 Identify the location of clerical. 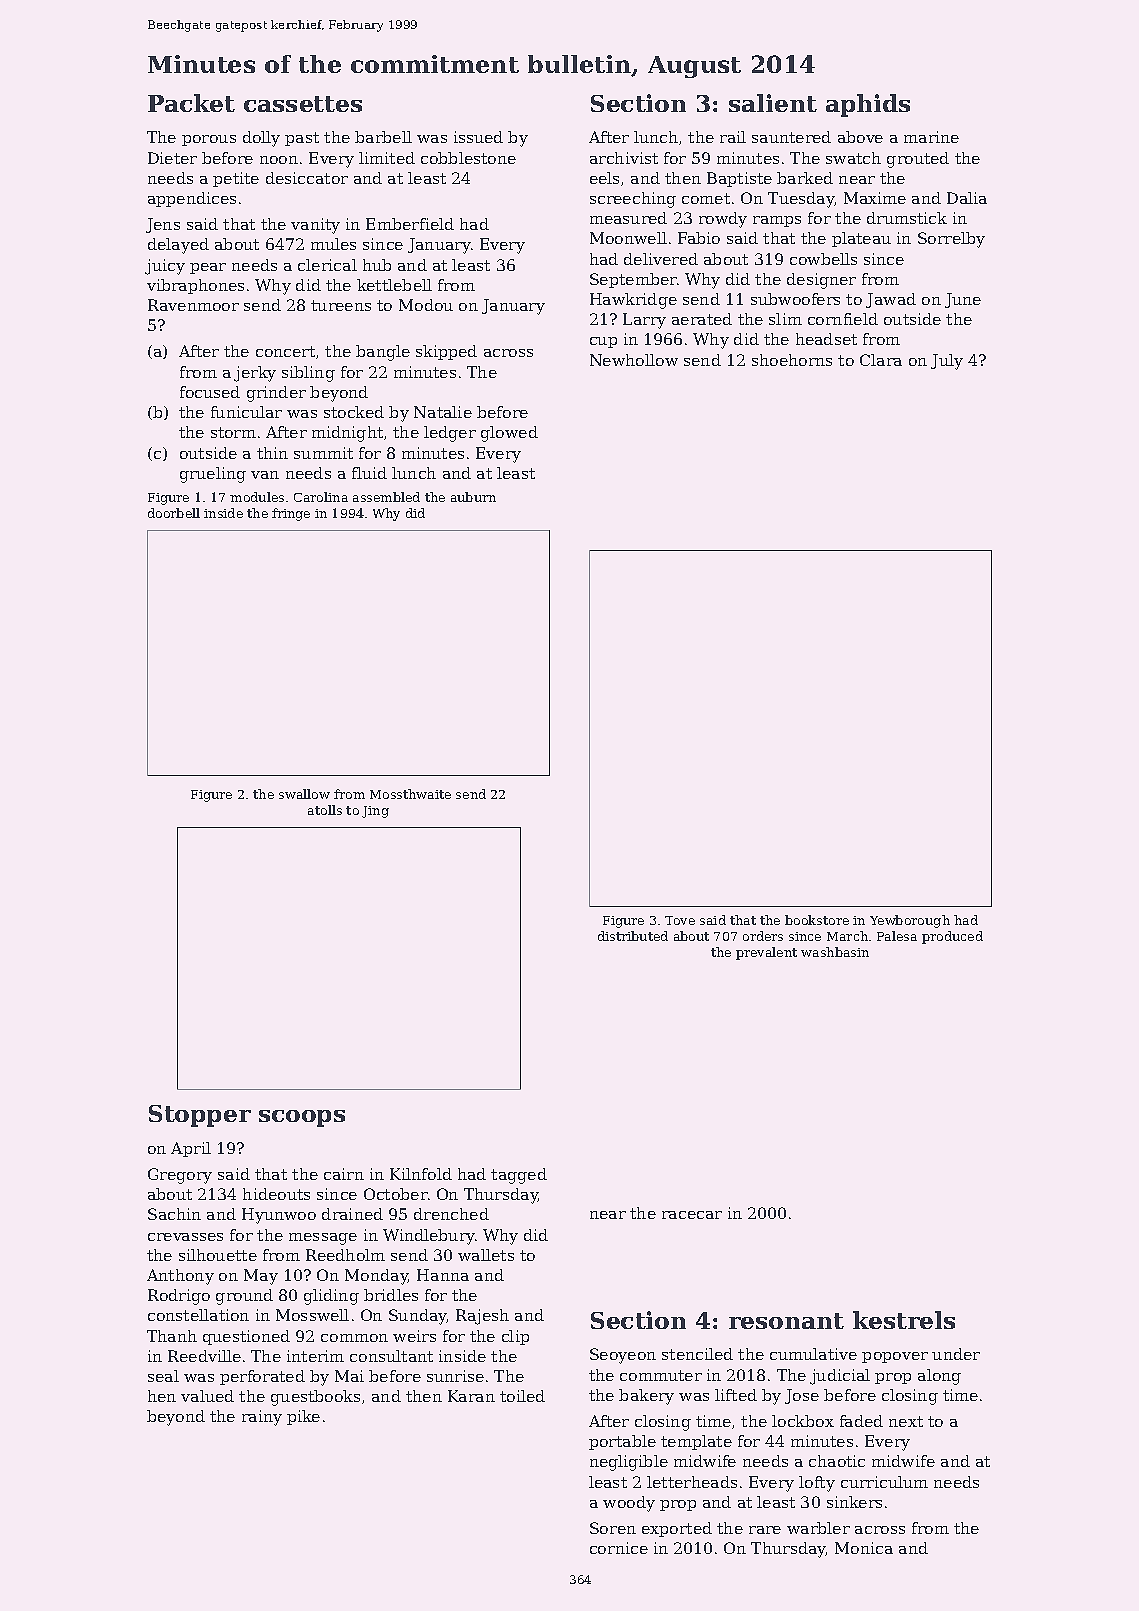
(327, 265).
